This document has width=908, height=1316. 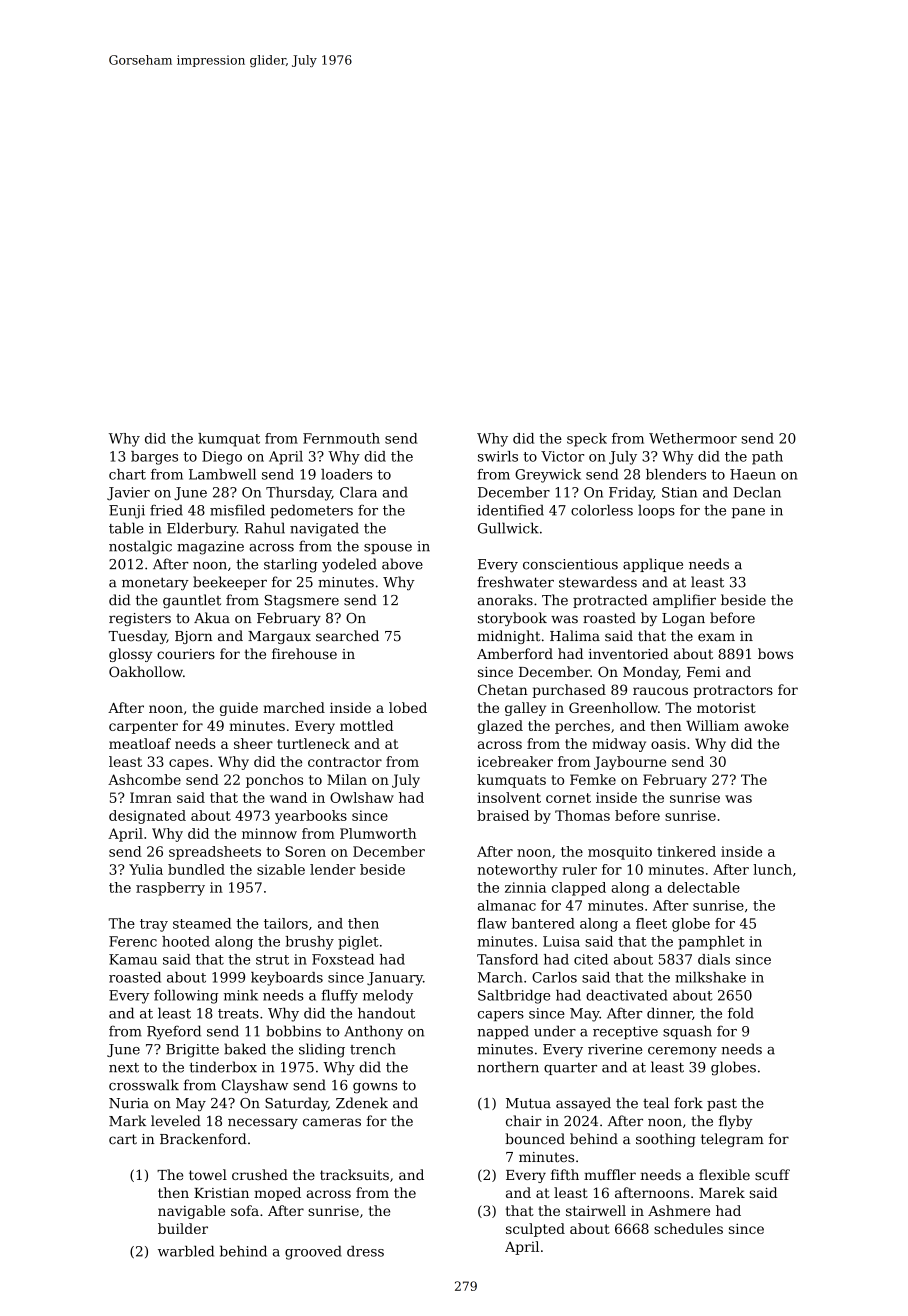 I want to click on Thursday, so click(x=299, y=494).
